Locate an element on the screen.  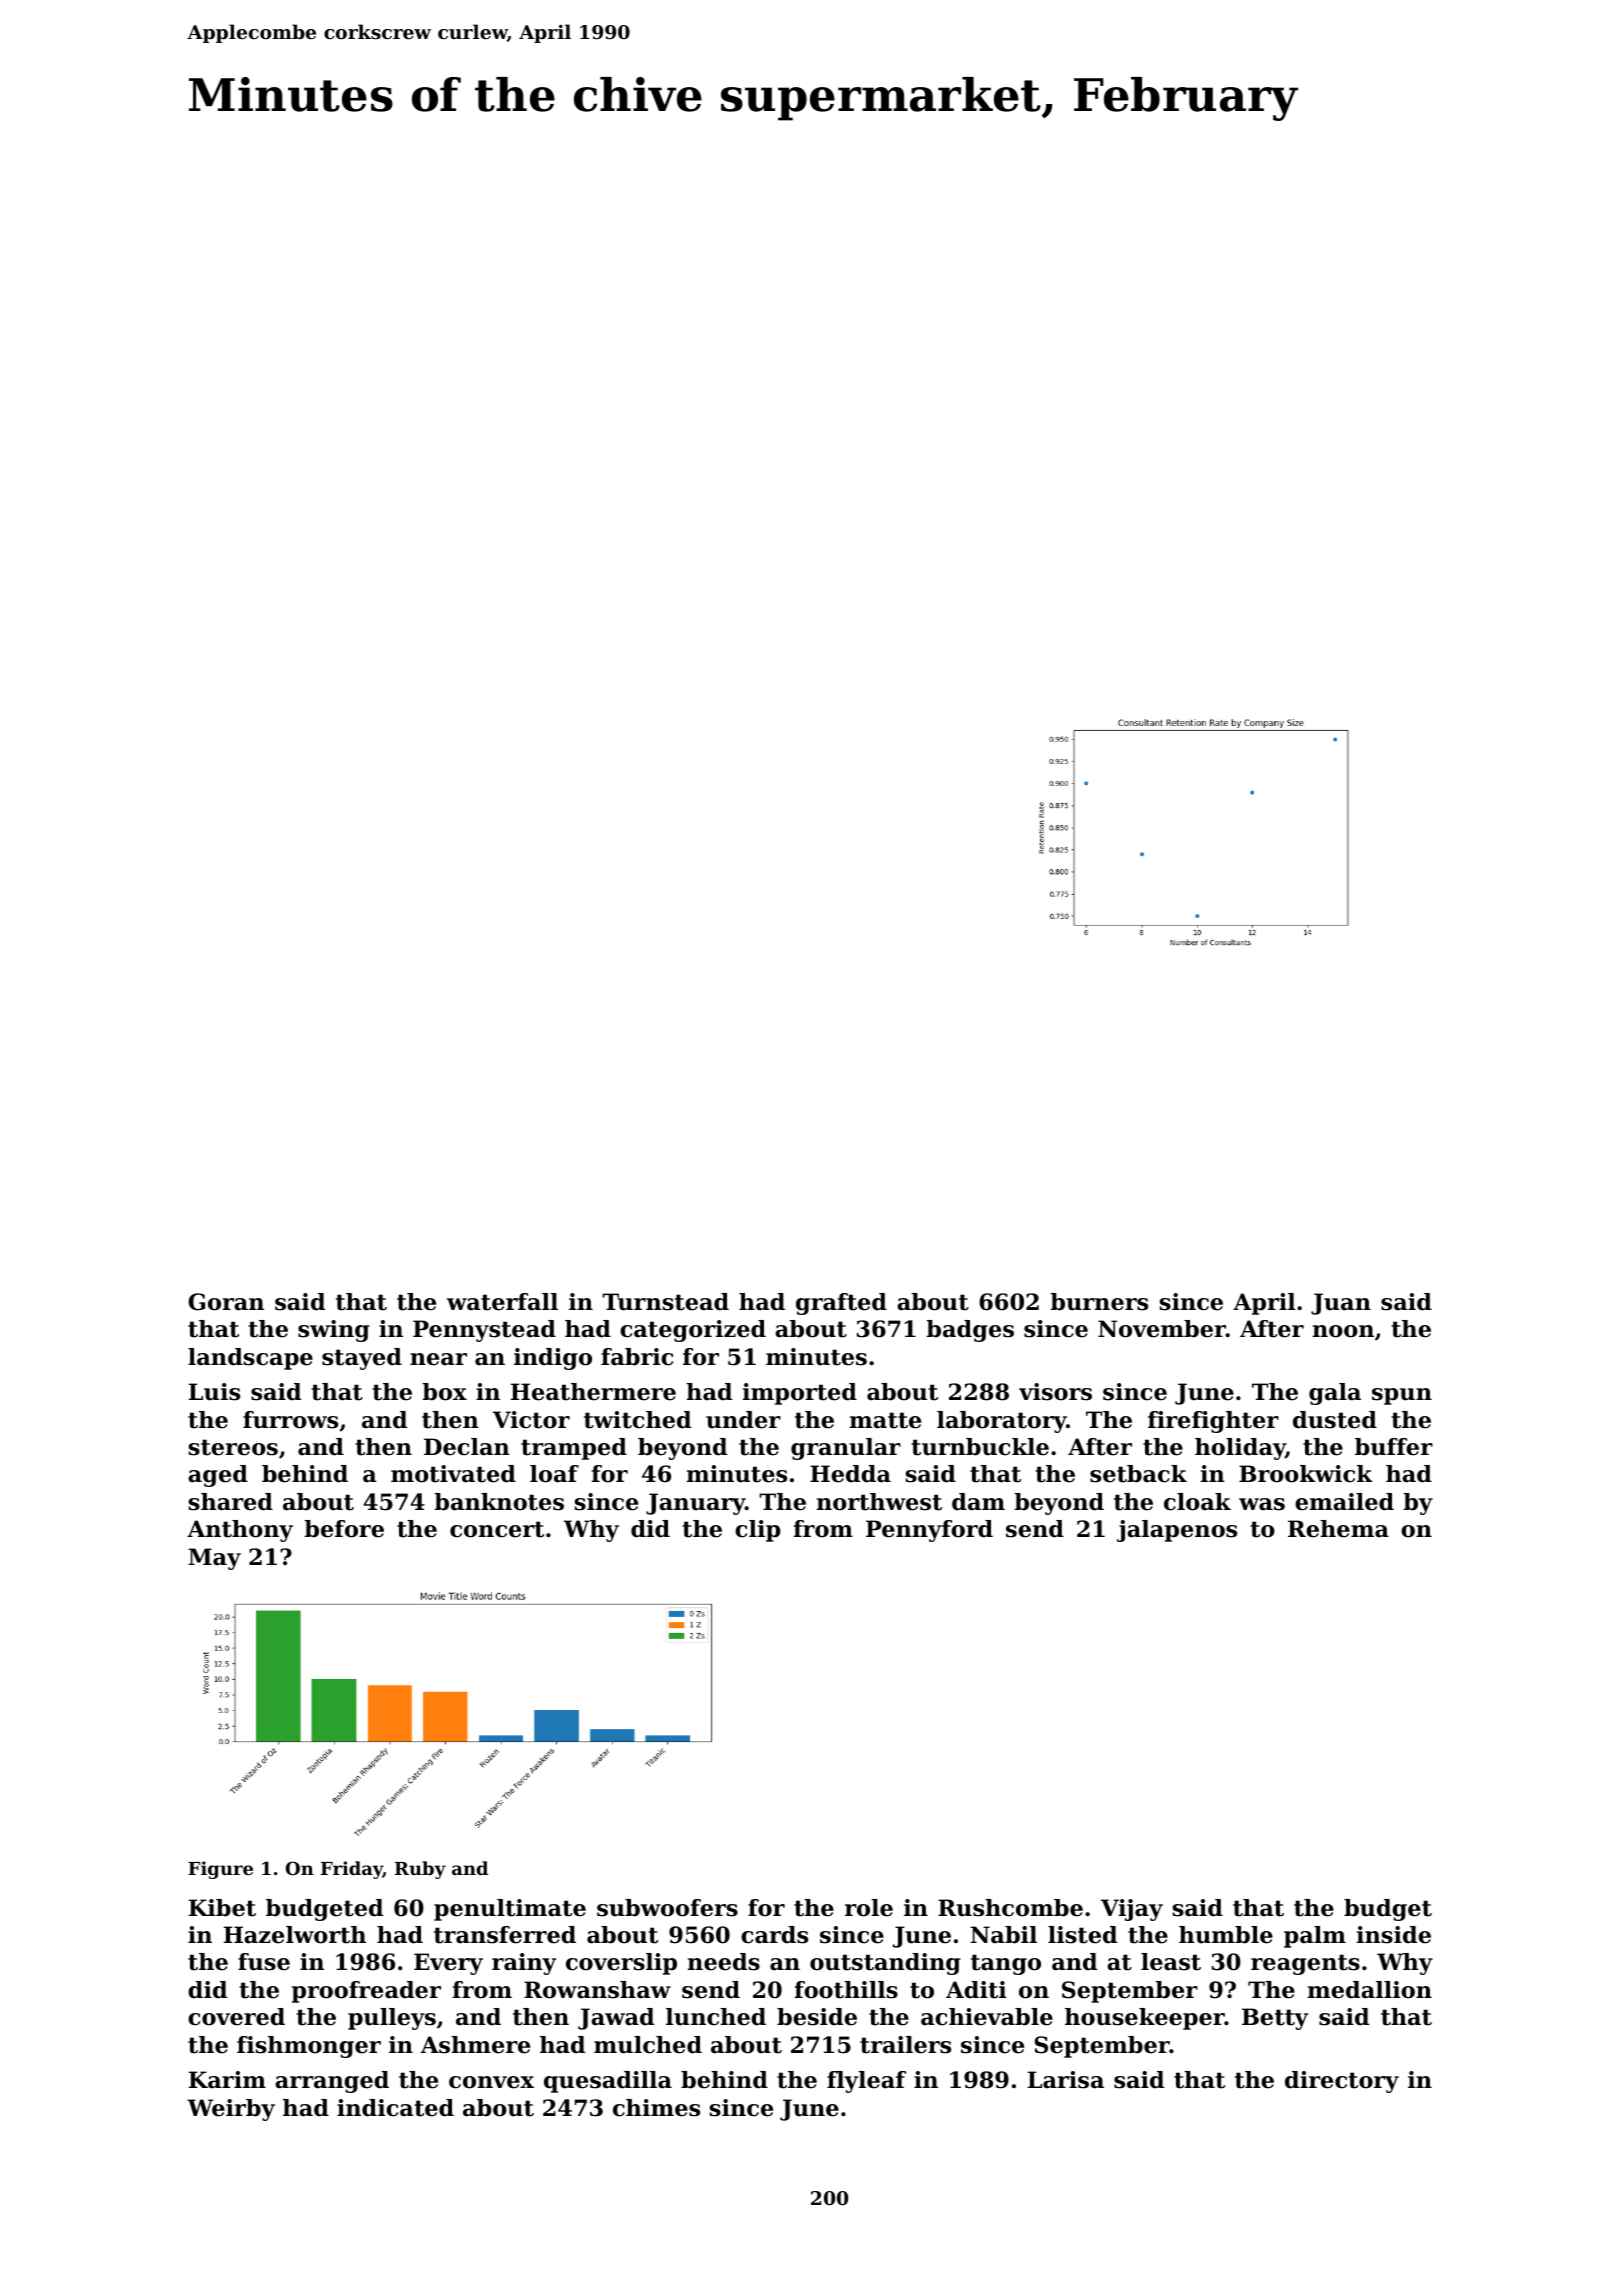
waterfall is located at coordinates (502, 1302).
